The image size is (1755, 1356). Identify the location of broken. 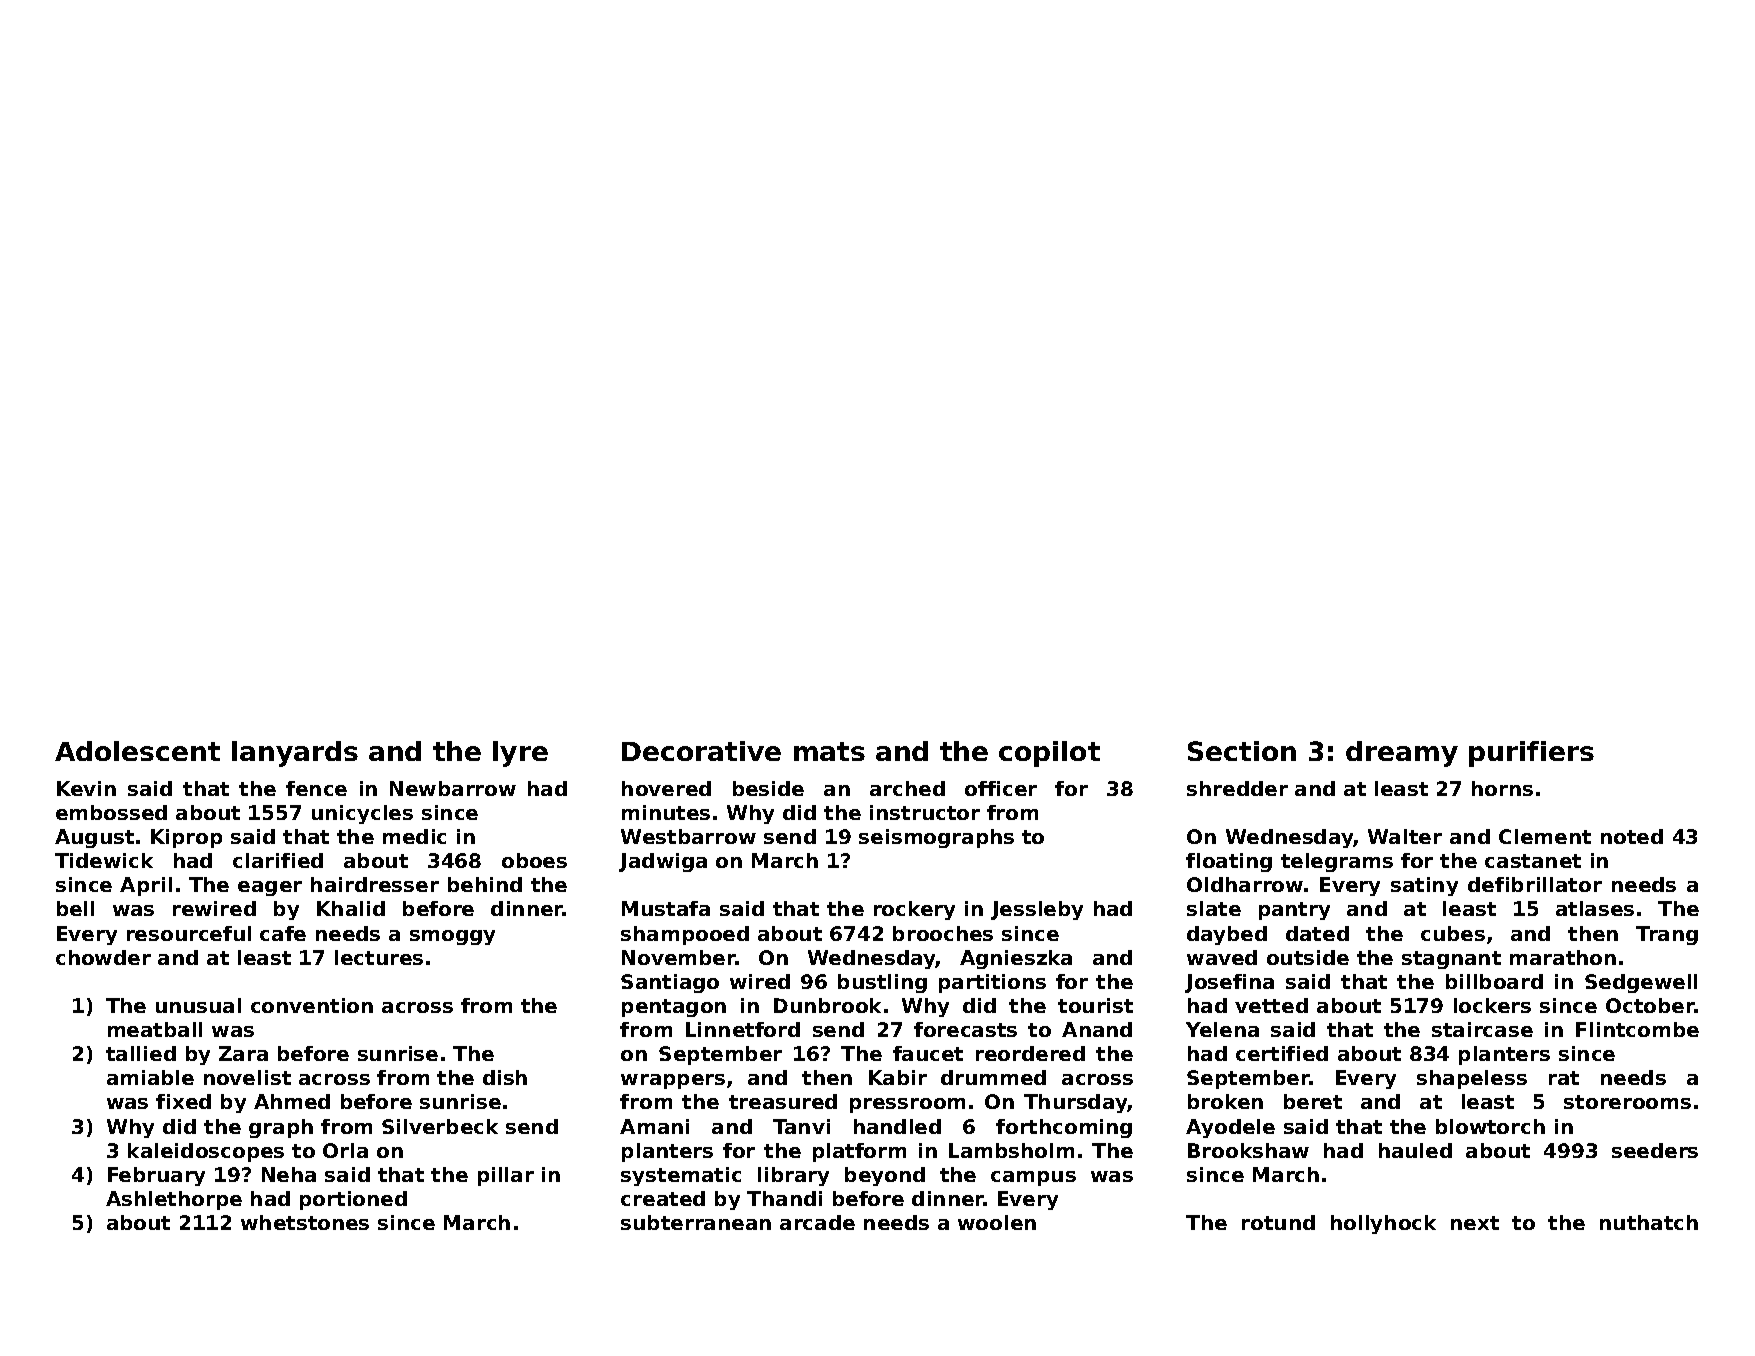
(1225, 1101).
